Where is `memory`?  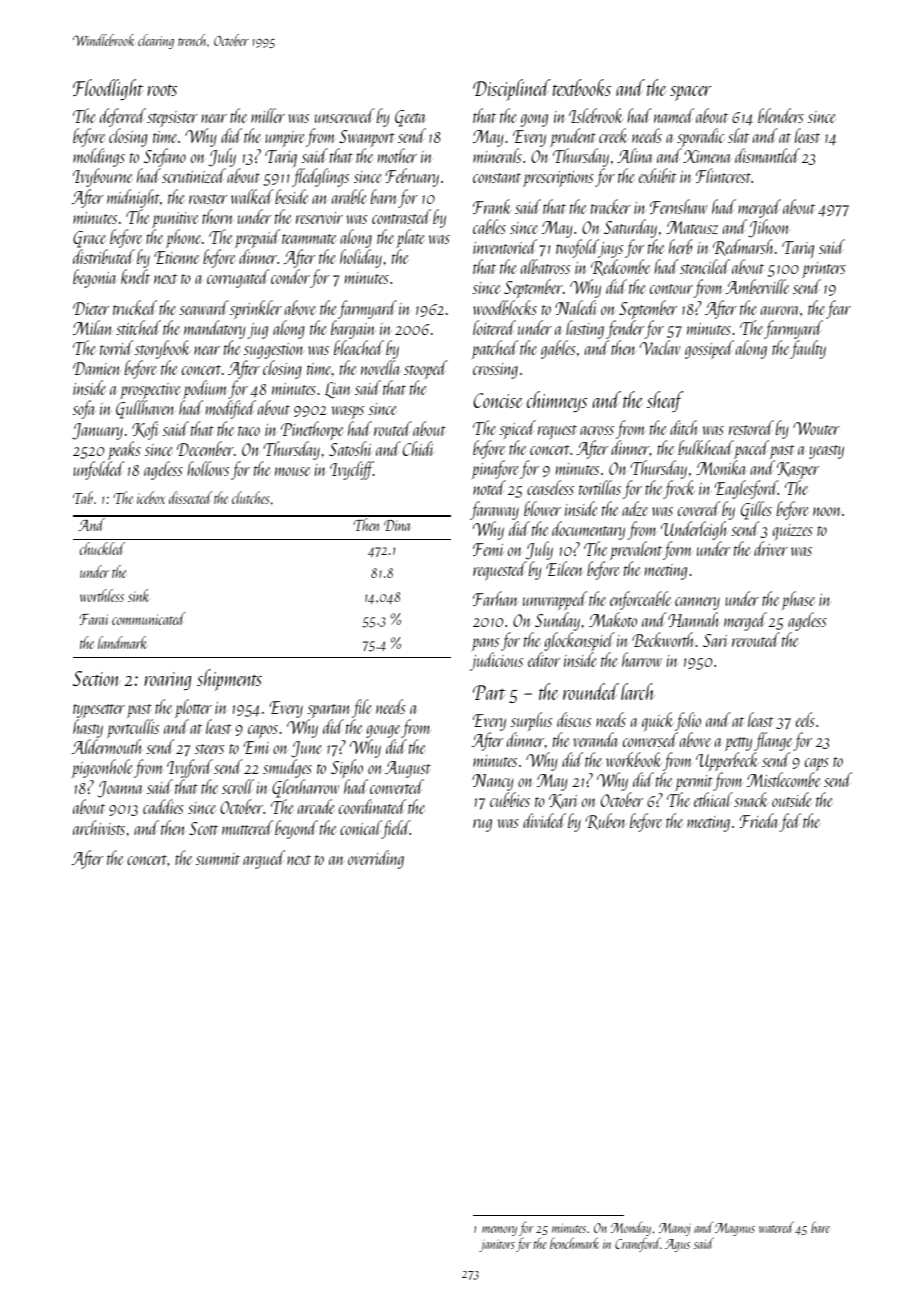
memory is located at coordinates (499, 1231).
